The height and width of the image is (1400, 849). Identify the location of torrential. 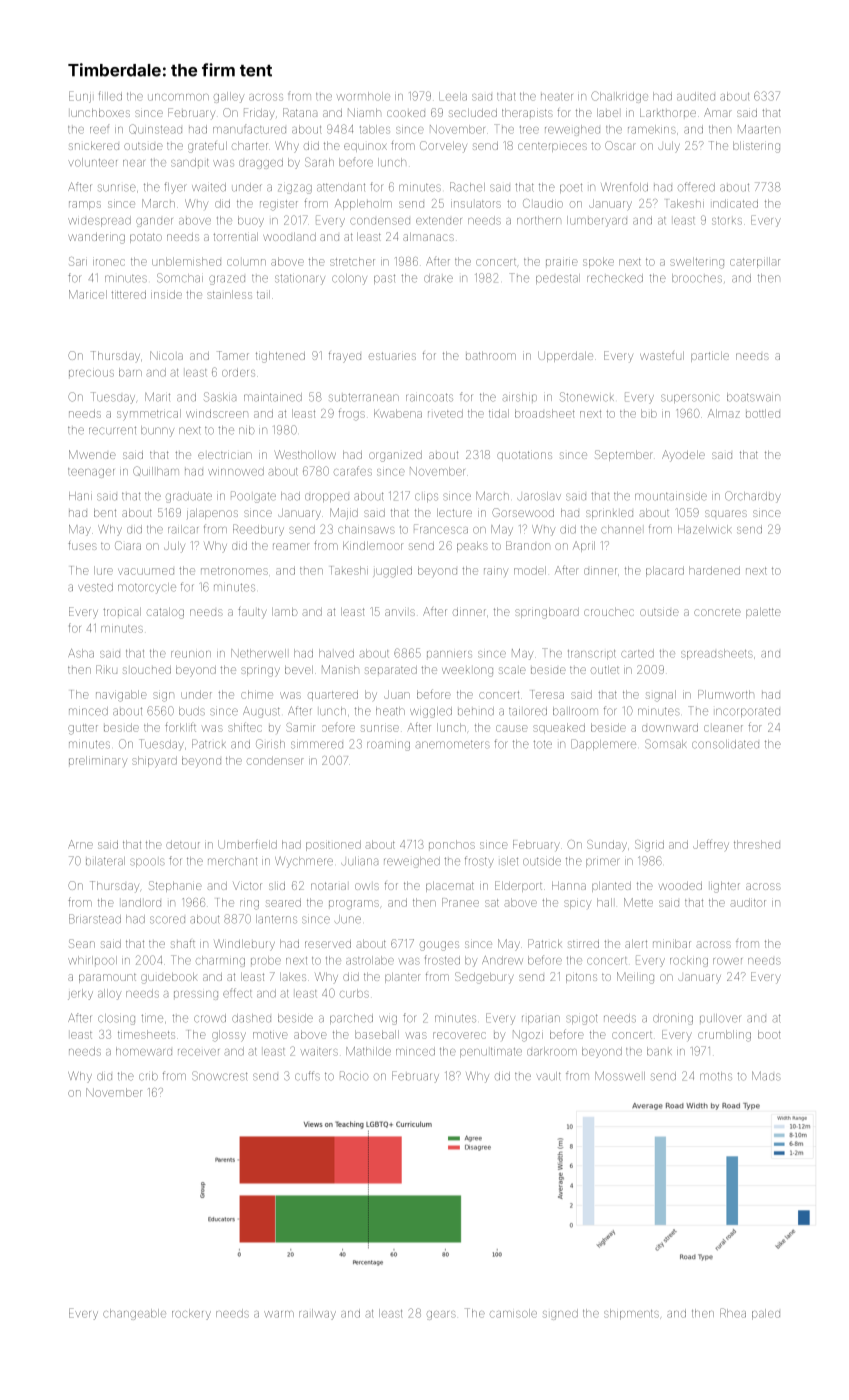
(235, 237).
